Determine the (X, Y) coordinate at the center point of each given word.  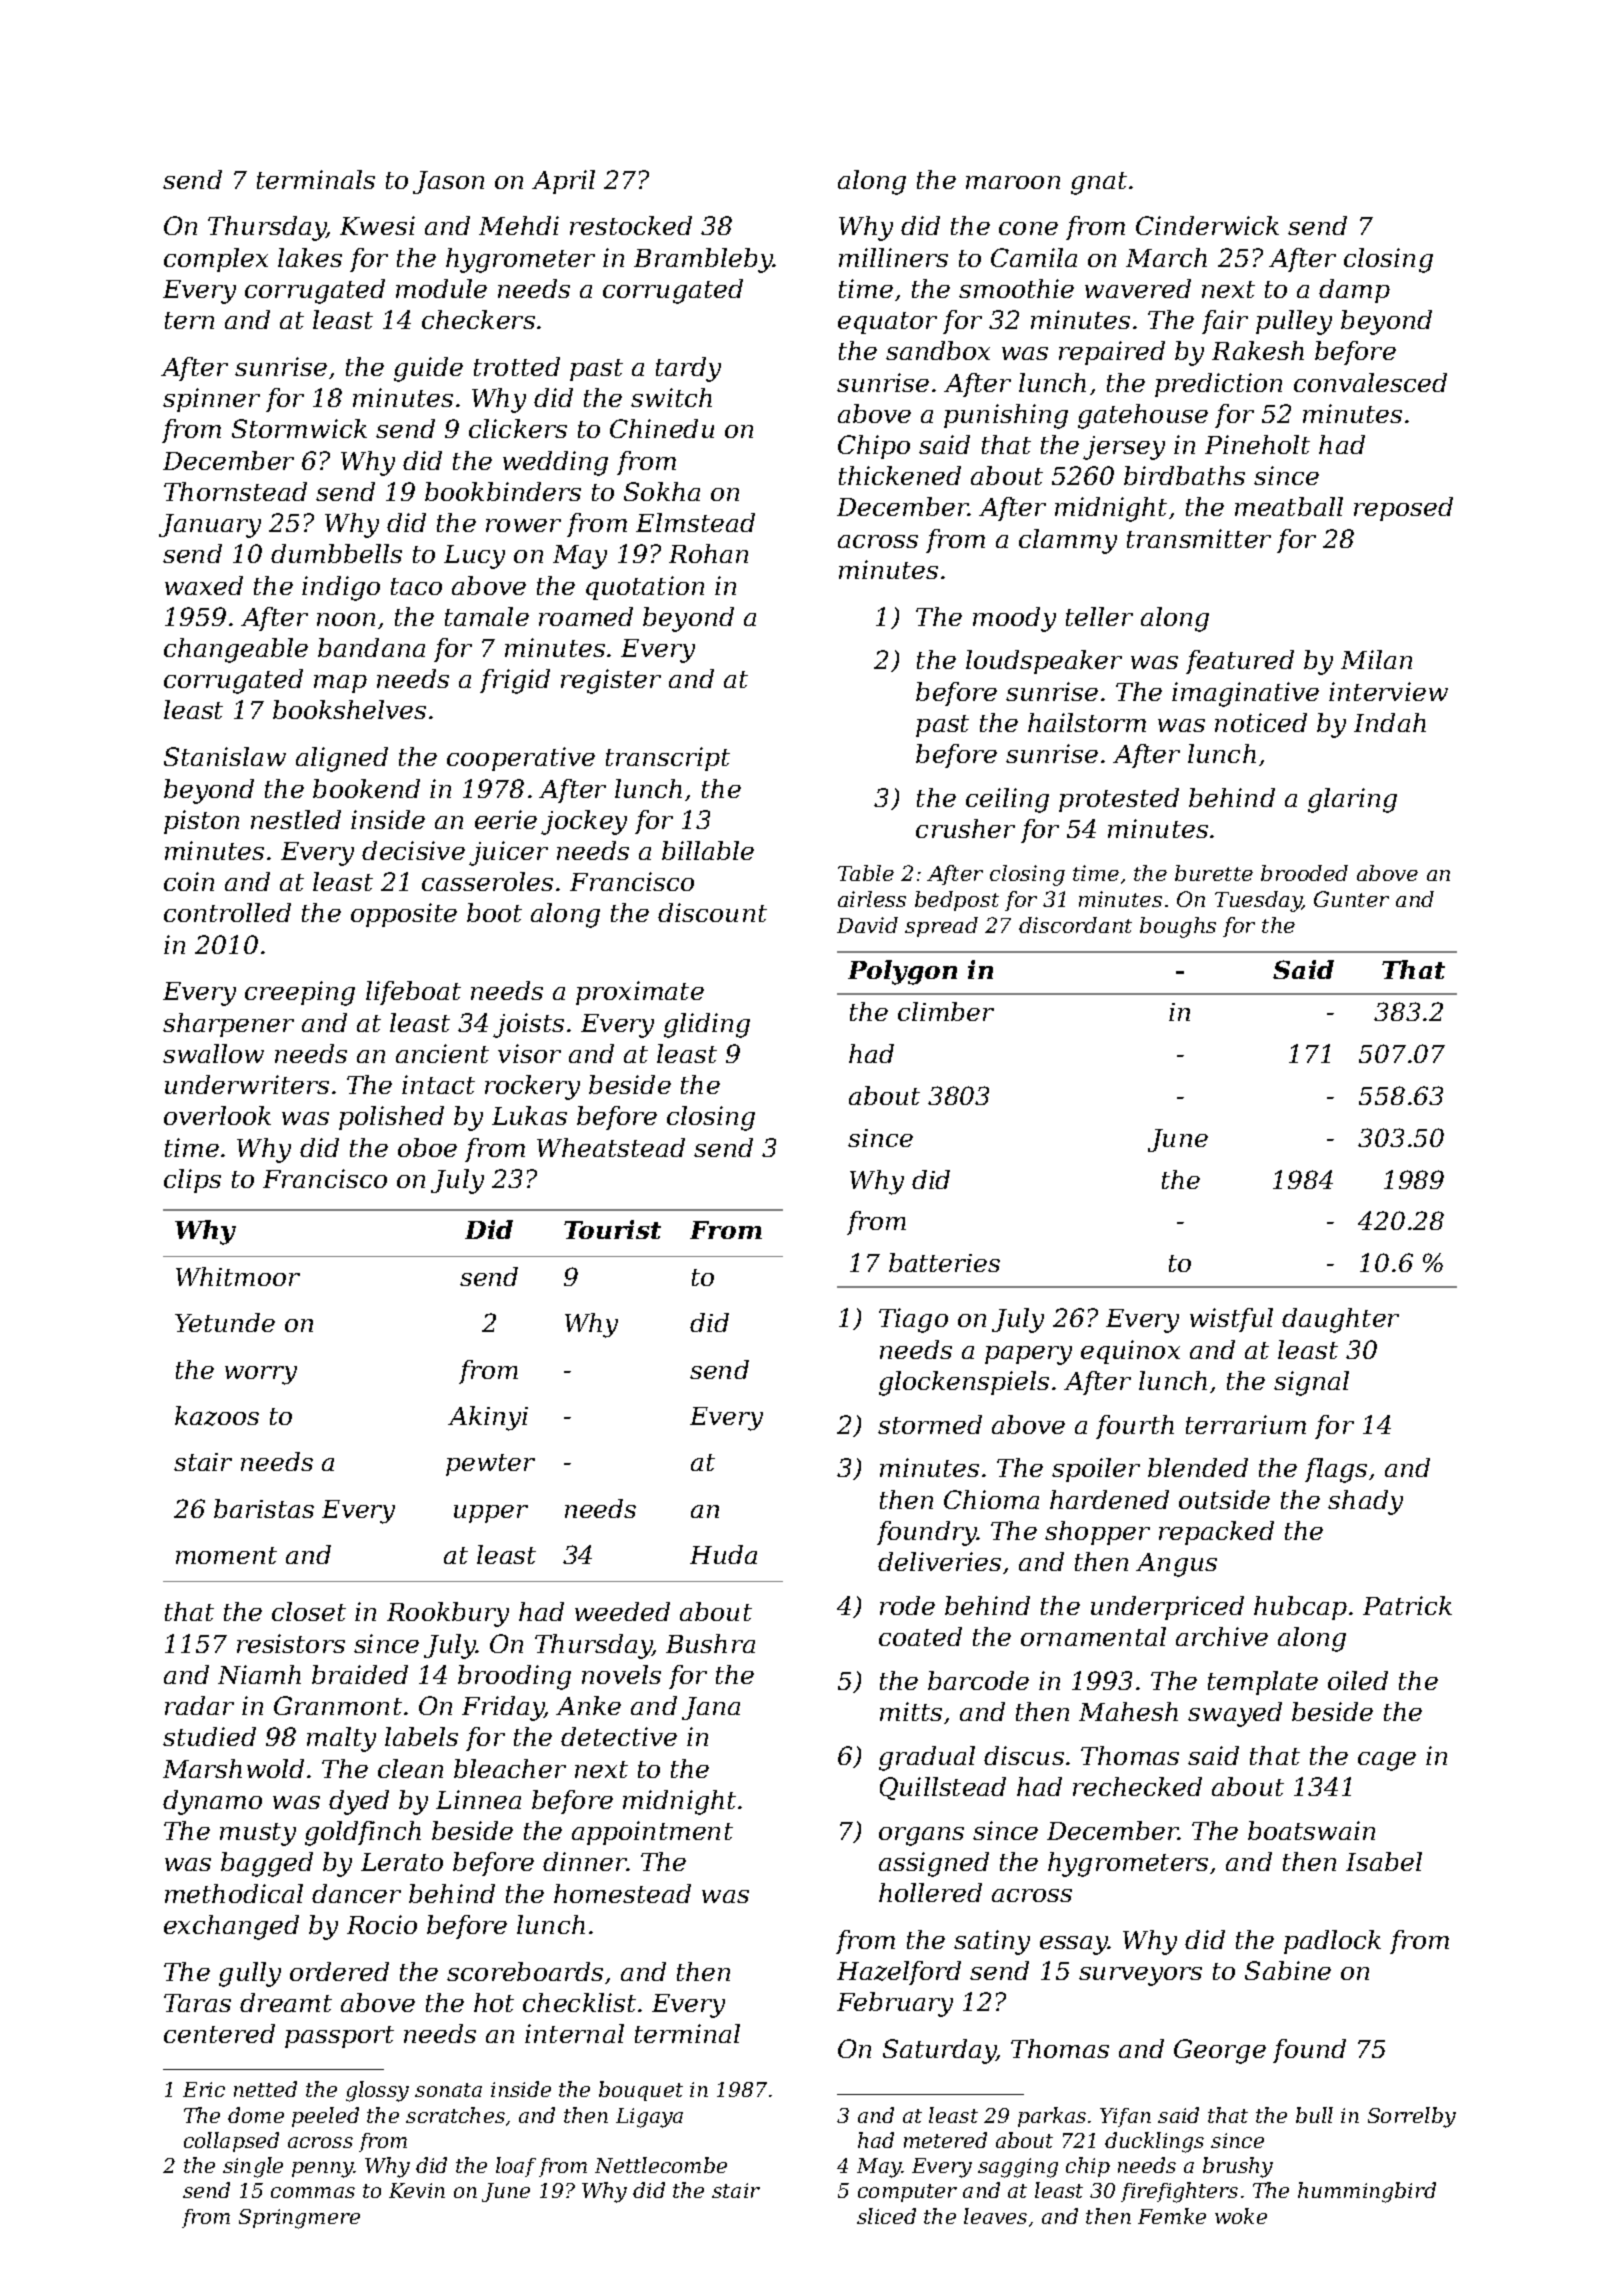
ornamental (1093, 1636)
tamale (487, 616)
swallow (213, 1053)
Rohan (708, 553)
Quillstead (943, 1788)
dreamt (286, 2002)
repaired (1112, 353)
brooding (514, 1677)
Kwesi (377, 225)
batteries (944, 1262)
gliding (707, 1025)
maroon (1013, 182)
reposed (1403, 509)
